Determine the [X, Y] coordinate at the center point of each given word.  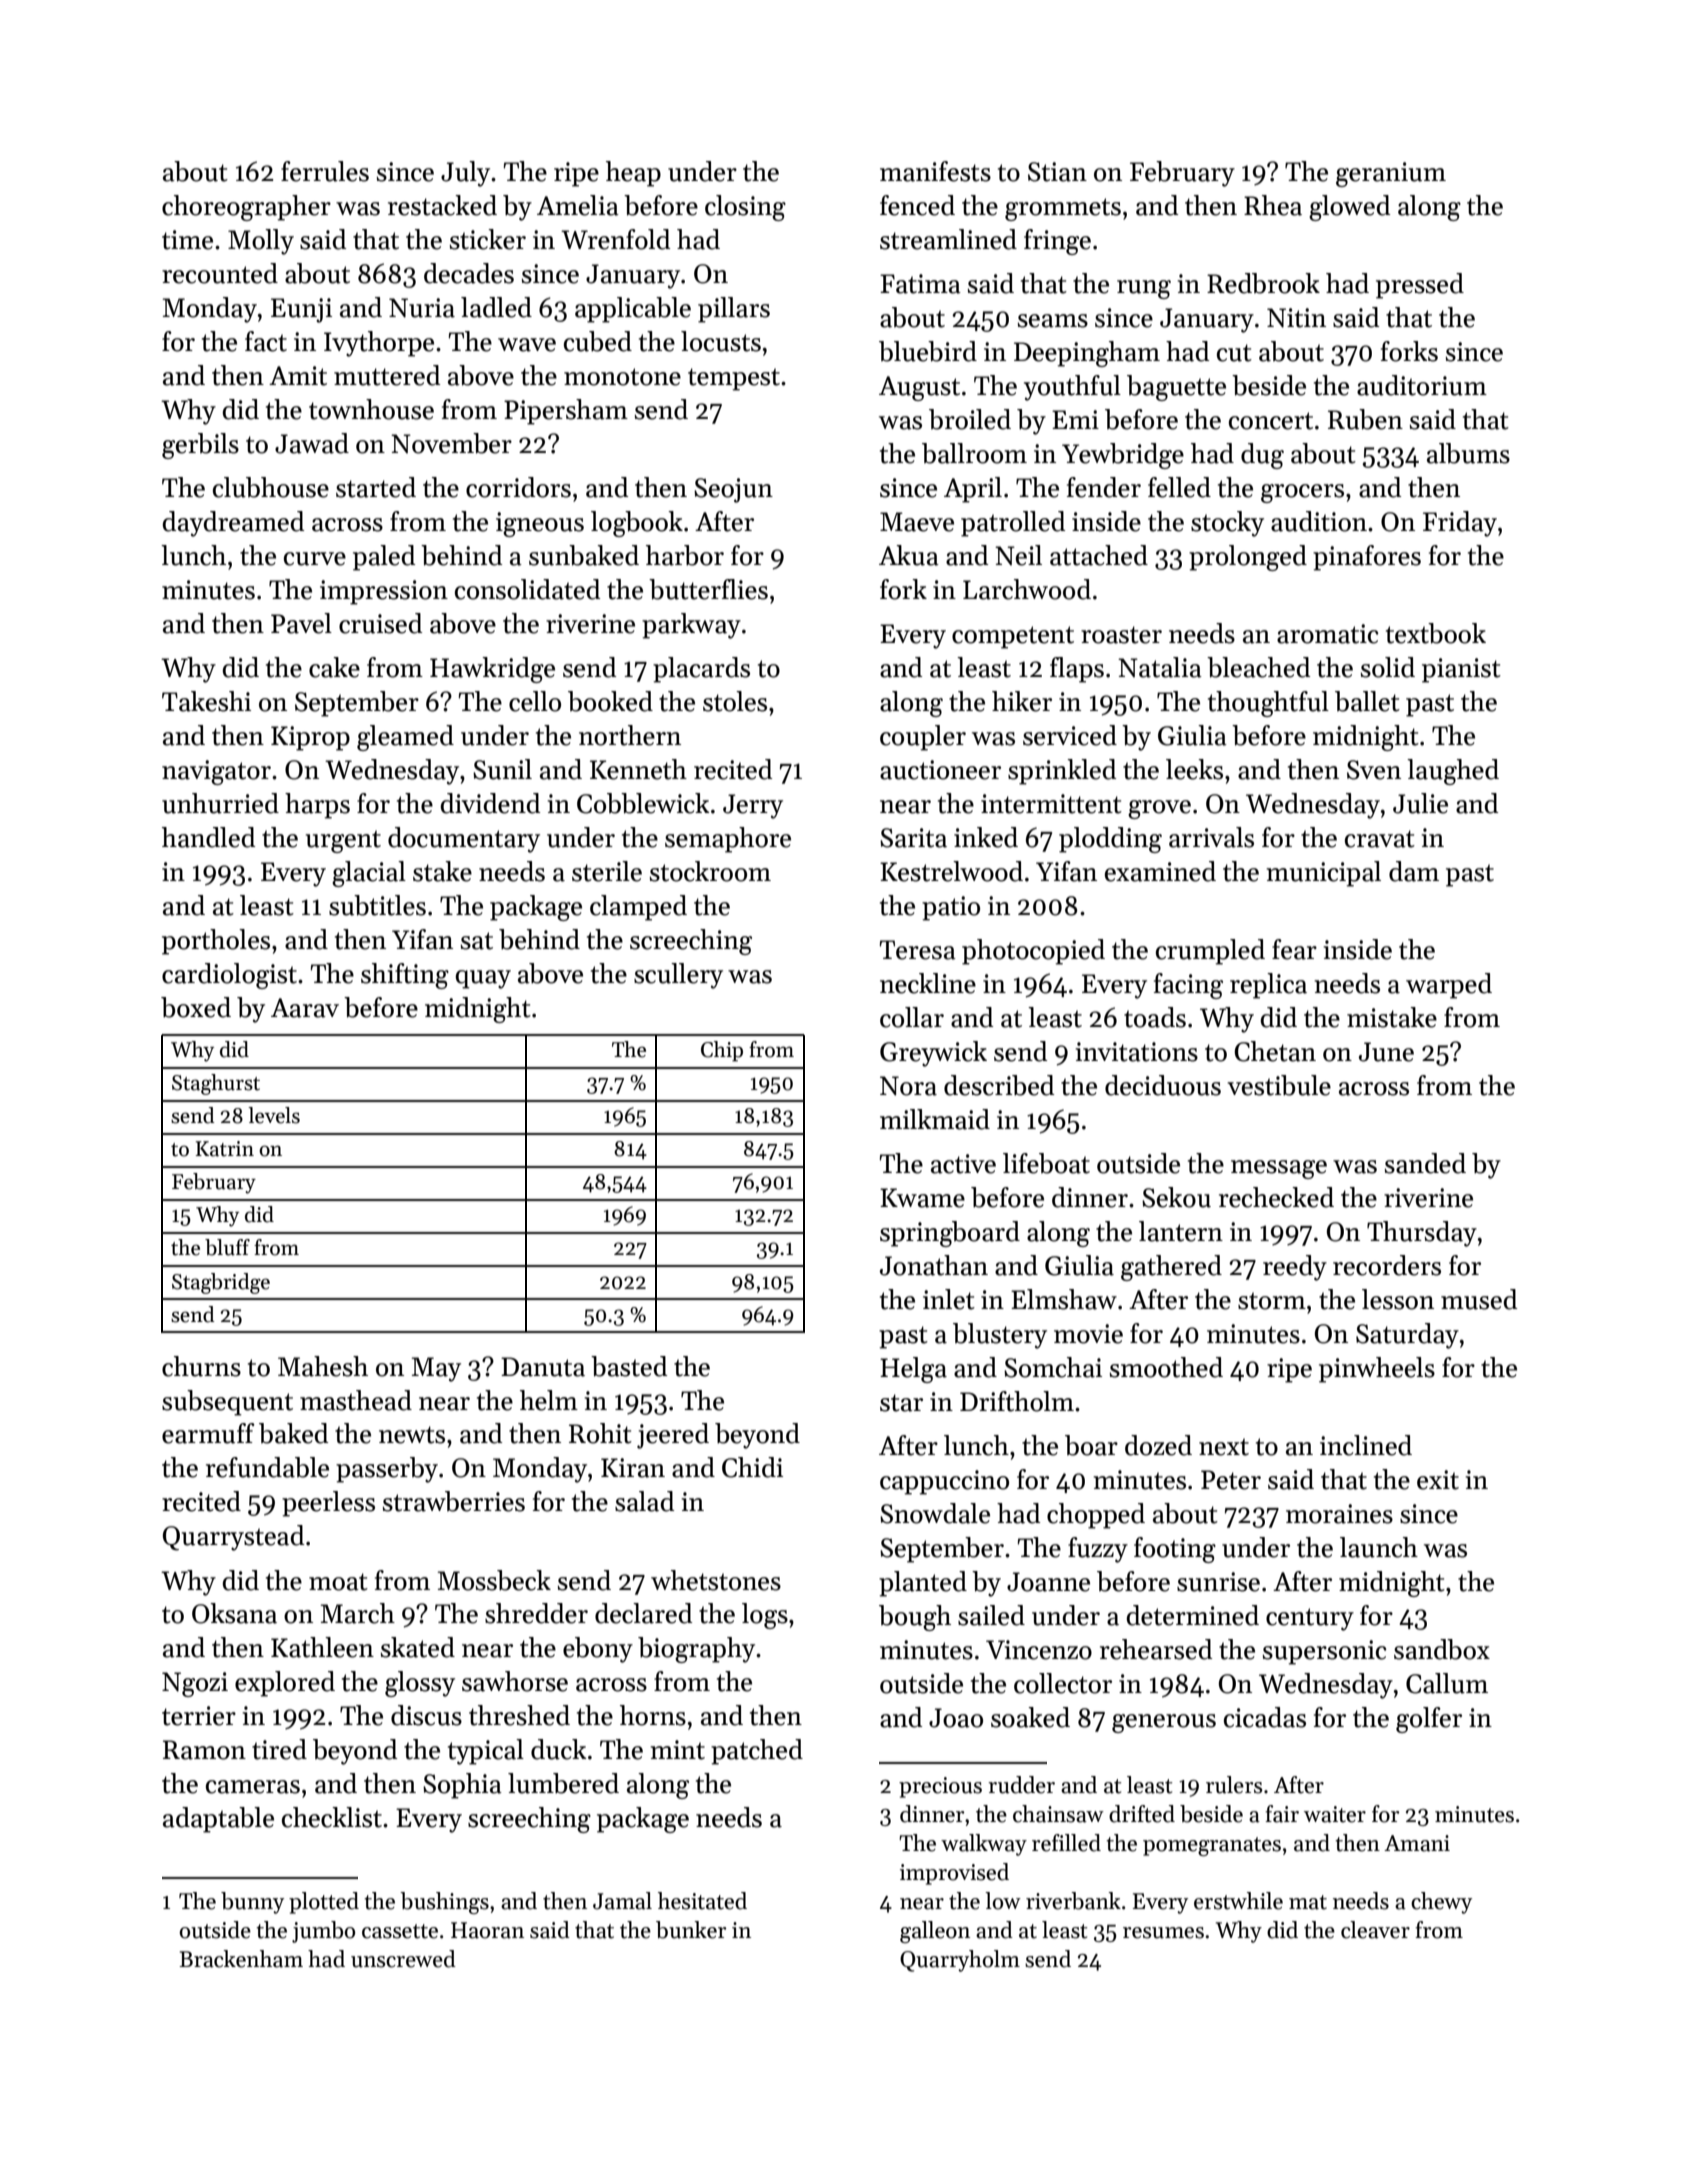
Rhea [1273, 205]
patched [757, 1752]
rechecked [1276, 1197]
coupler [923, 738]
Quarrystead [233, 1538]
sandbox [1442, 1649]
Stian [1057, 172]
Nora [908, 1086]
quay [483, 979]
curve [315, 559]
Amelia [578, 205]
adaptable [218, 1820]
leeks [1194, 769]
